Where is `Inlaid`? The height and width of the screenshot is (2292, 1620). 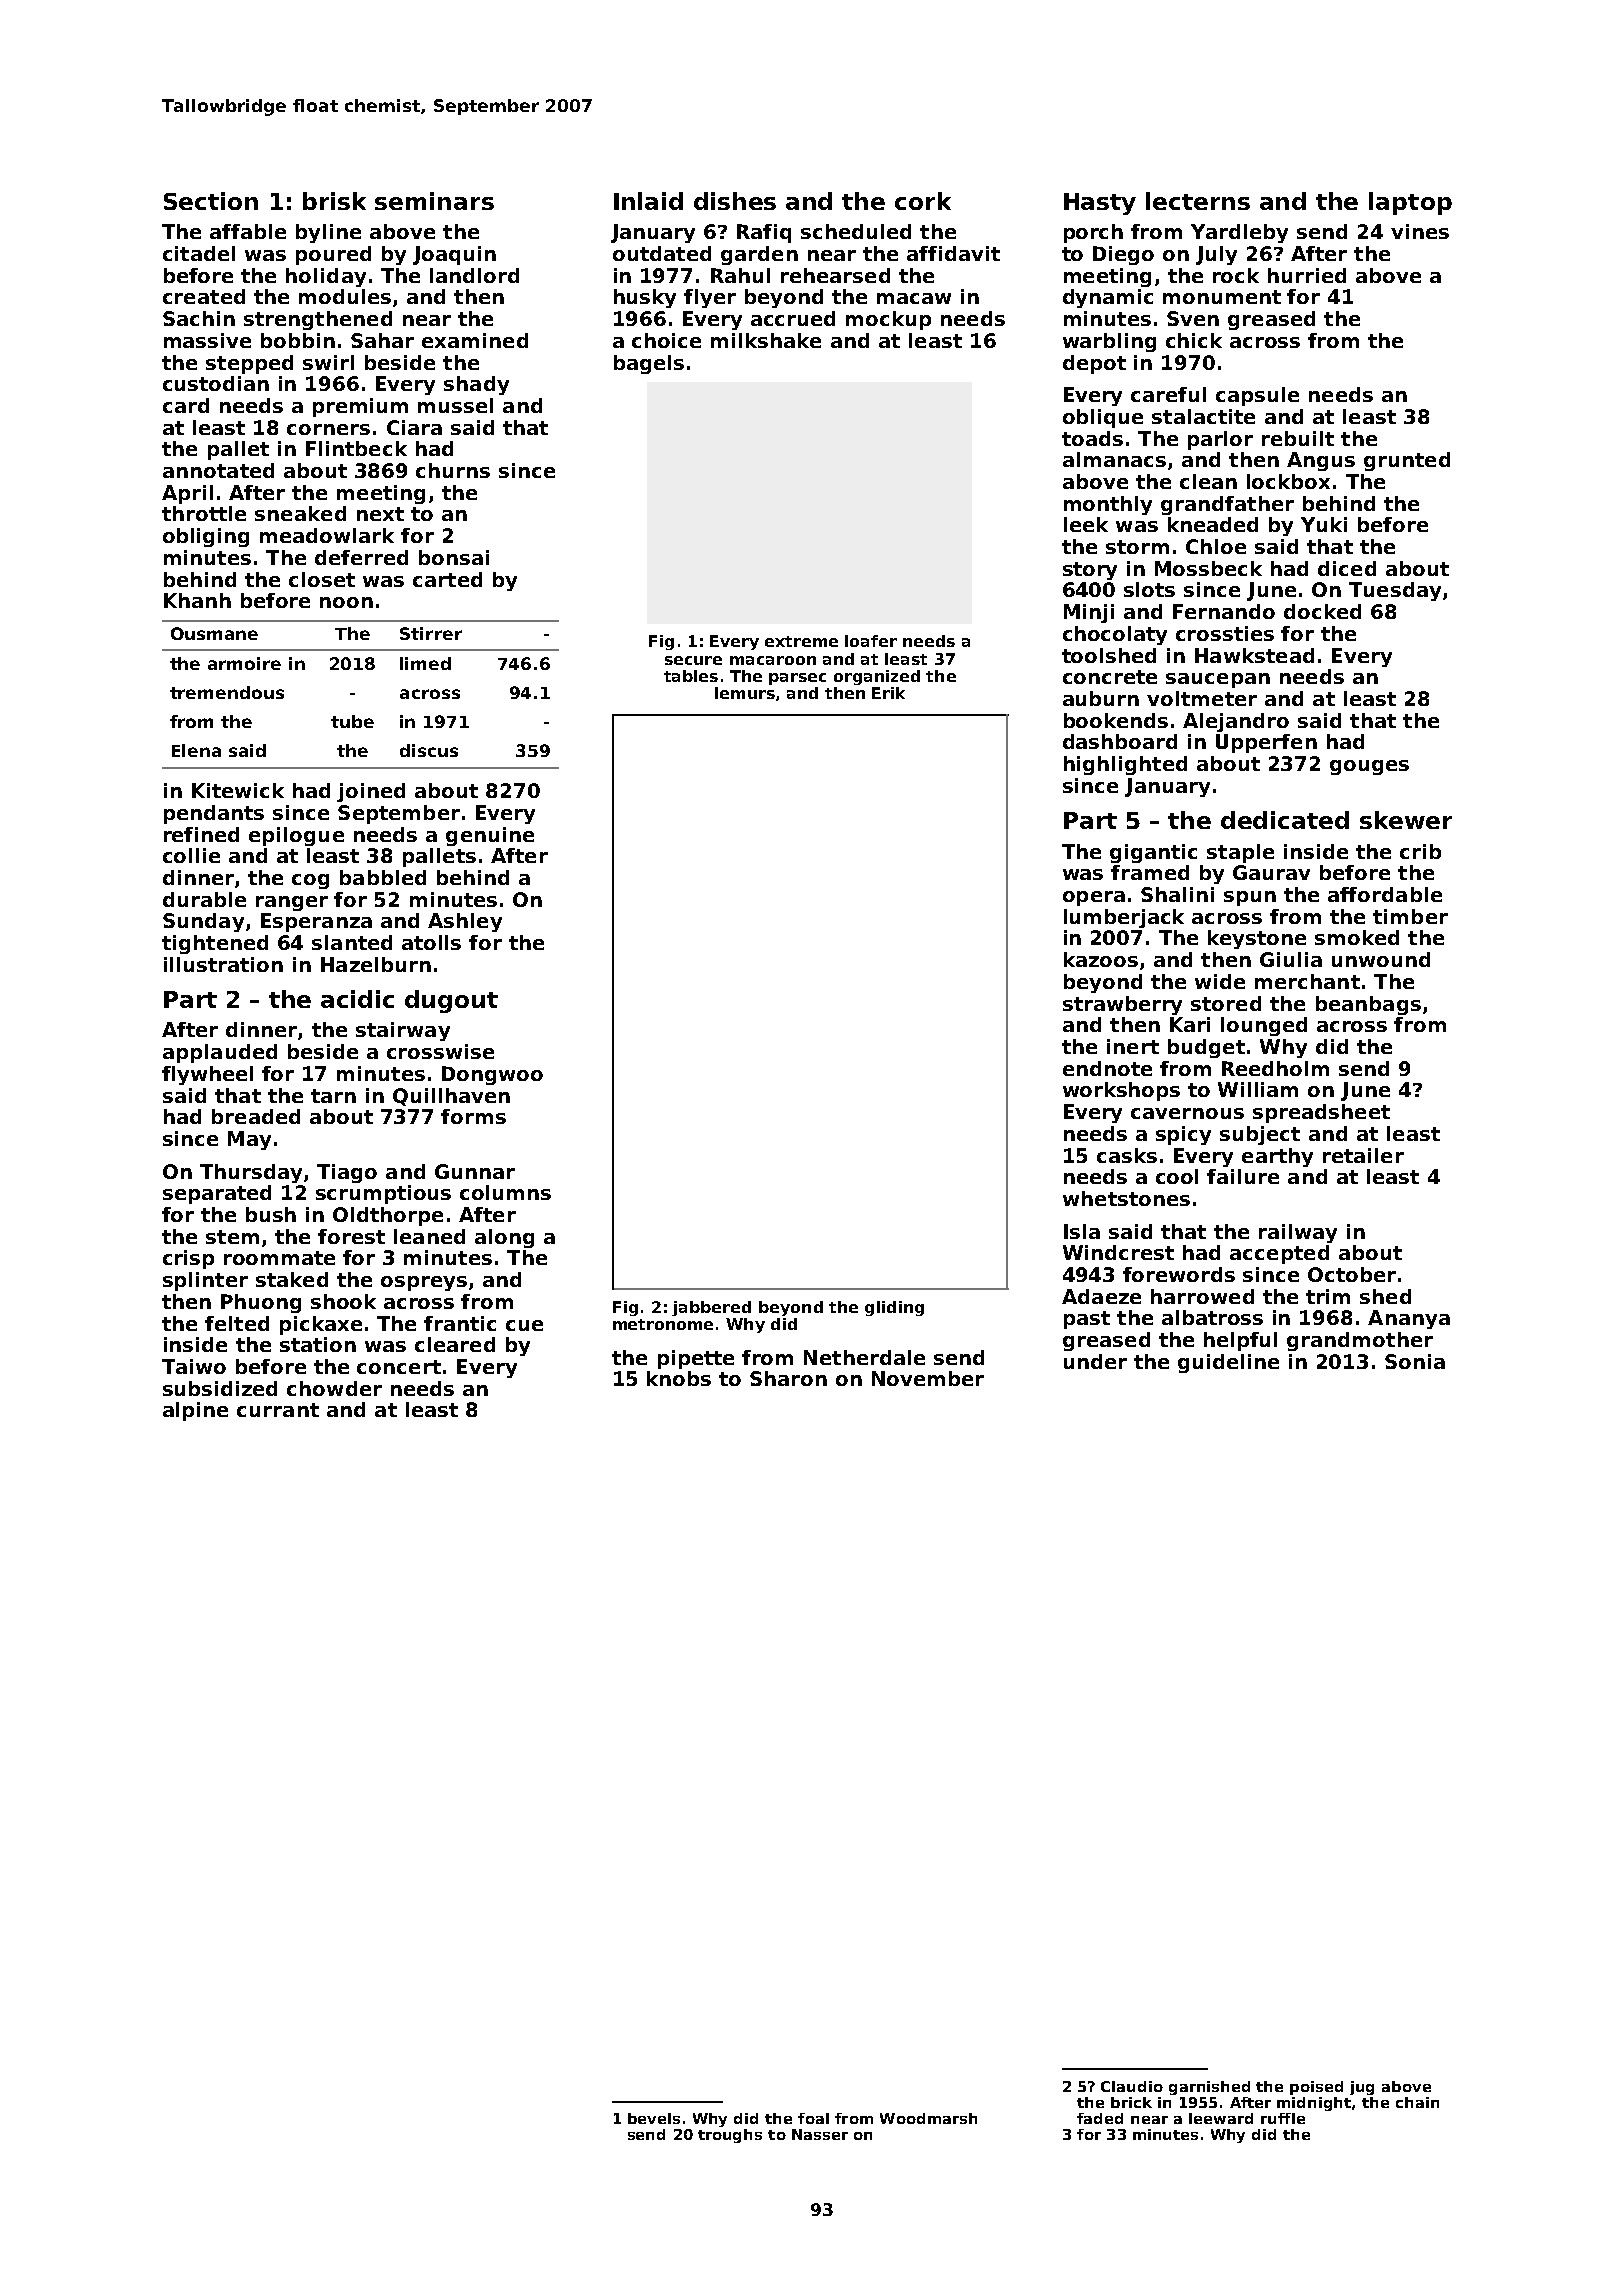
Inlaid is located at coordinates (648, 201).
